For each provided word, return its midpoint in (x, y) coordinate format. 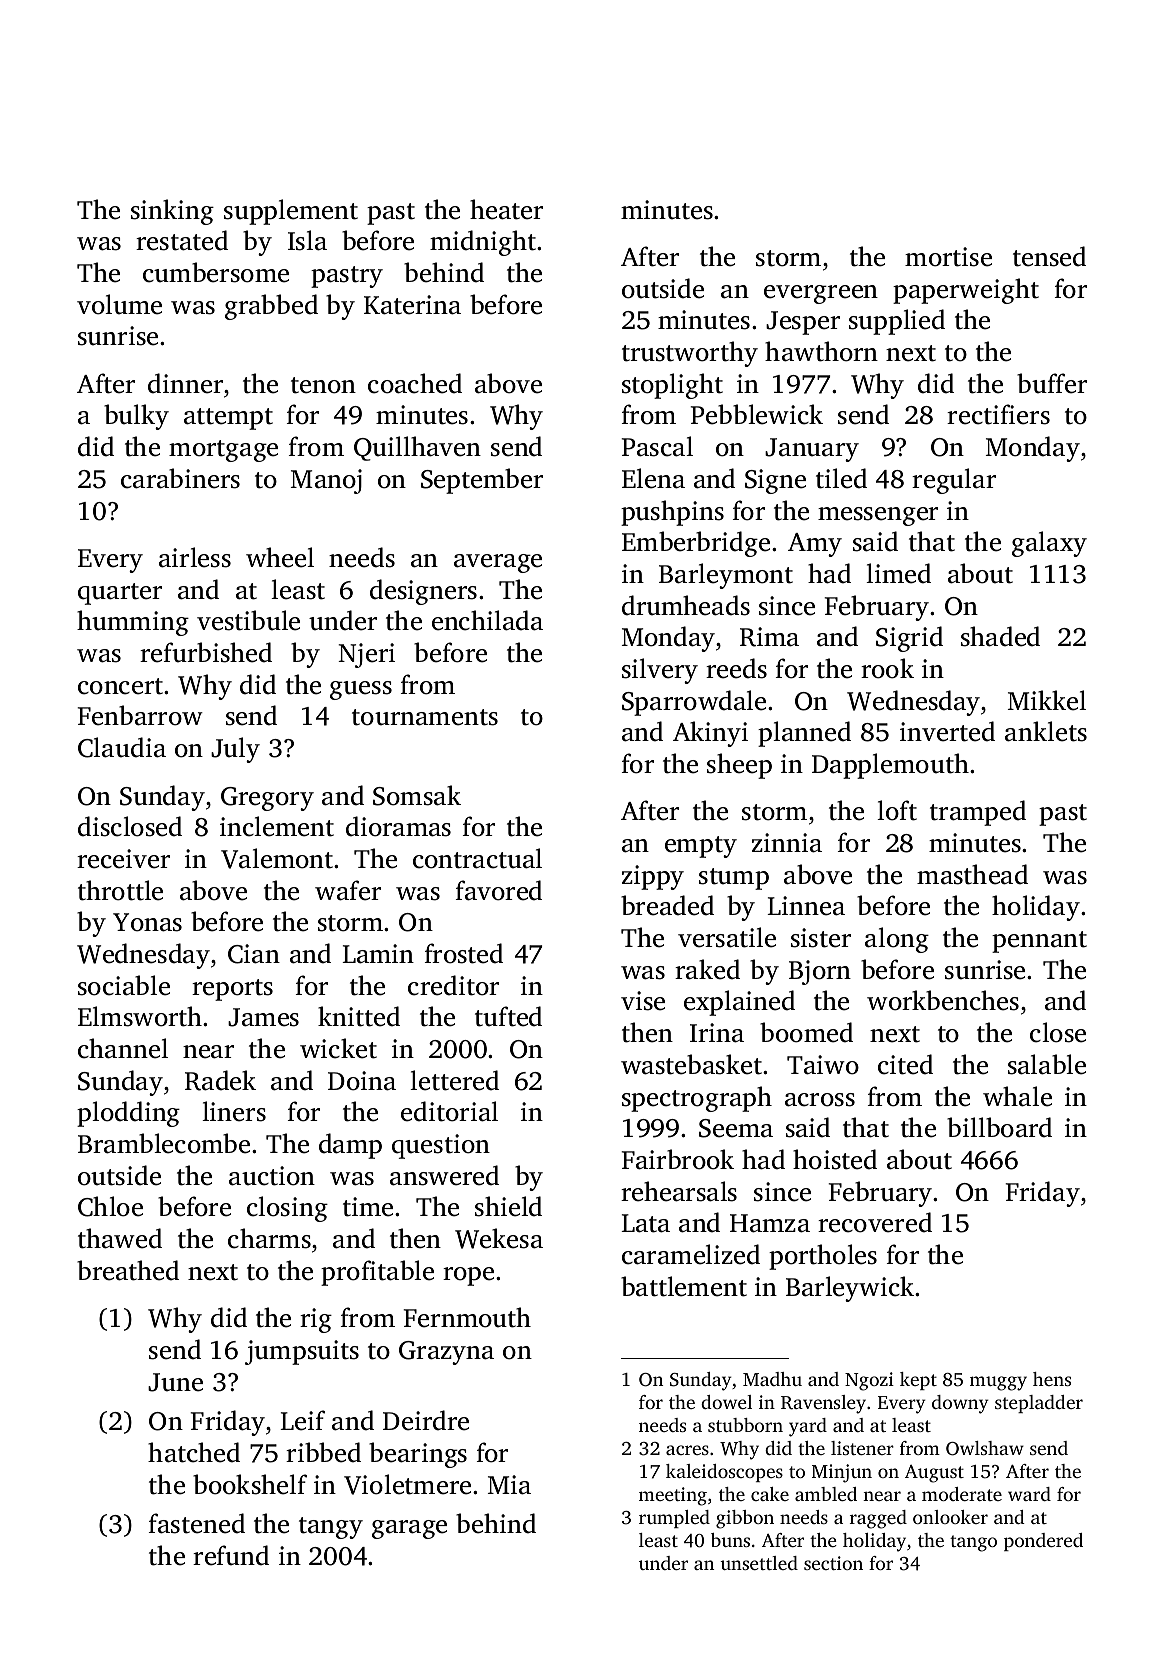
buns (730, 1540)
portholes (823, 1257)
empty (701, 847)
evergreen (821, 294)
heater (506, 209)
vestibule (248, 620)
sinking (172, 212)
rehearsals (679, 1191)
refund (231, 1555)
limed (898, 573)
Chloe (110, 1206)
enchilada (487, 620)
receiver (123, 859)
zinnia (787, 843)
